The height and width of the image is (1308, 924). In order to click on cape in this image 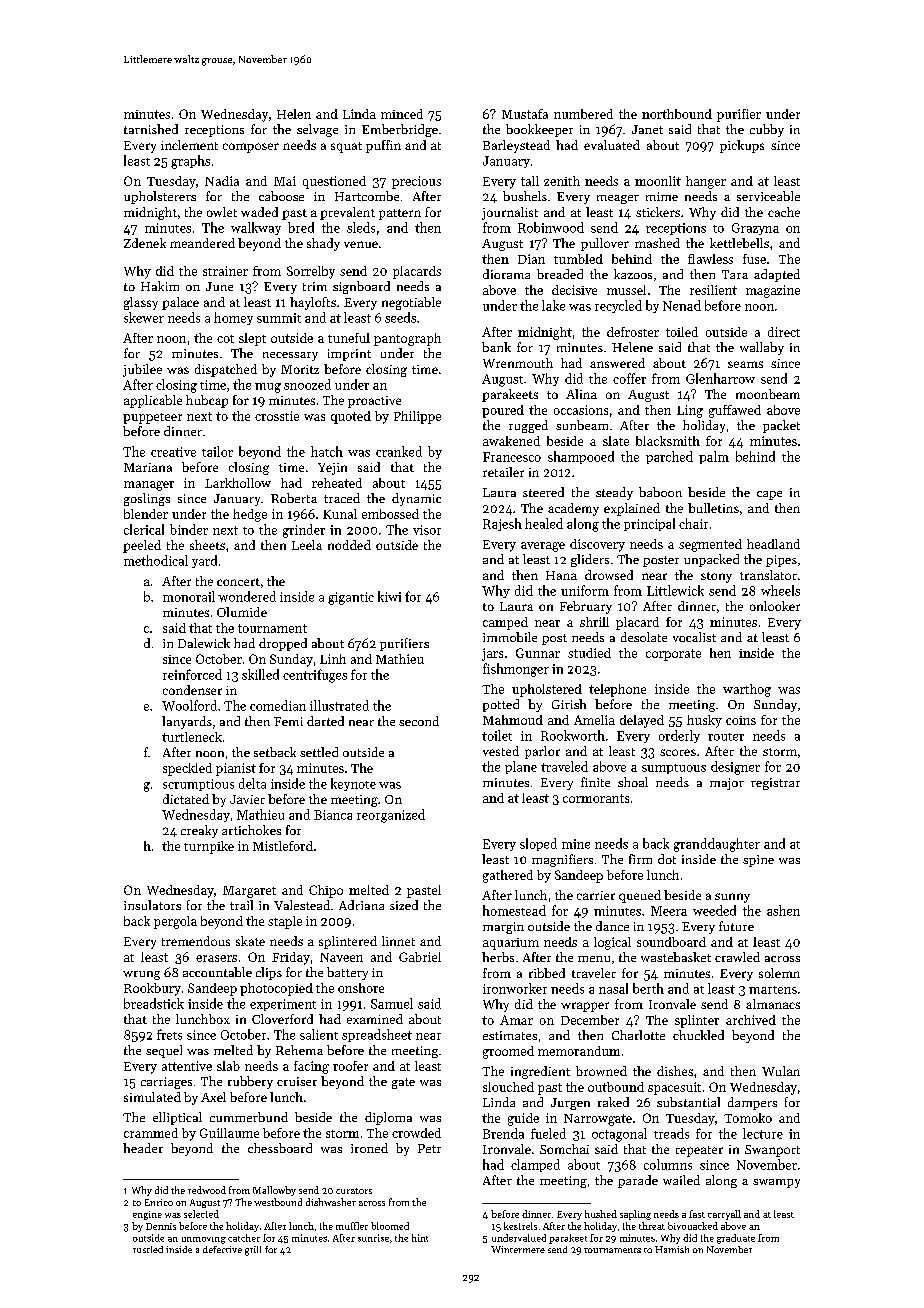, I will do `click(769, 495)`.
